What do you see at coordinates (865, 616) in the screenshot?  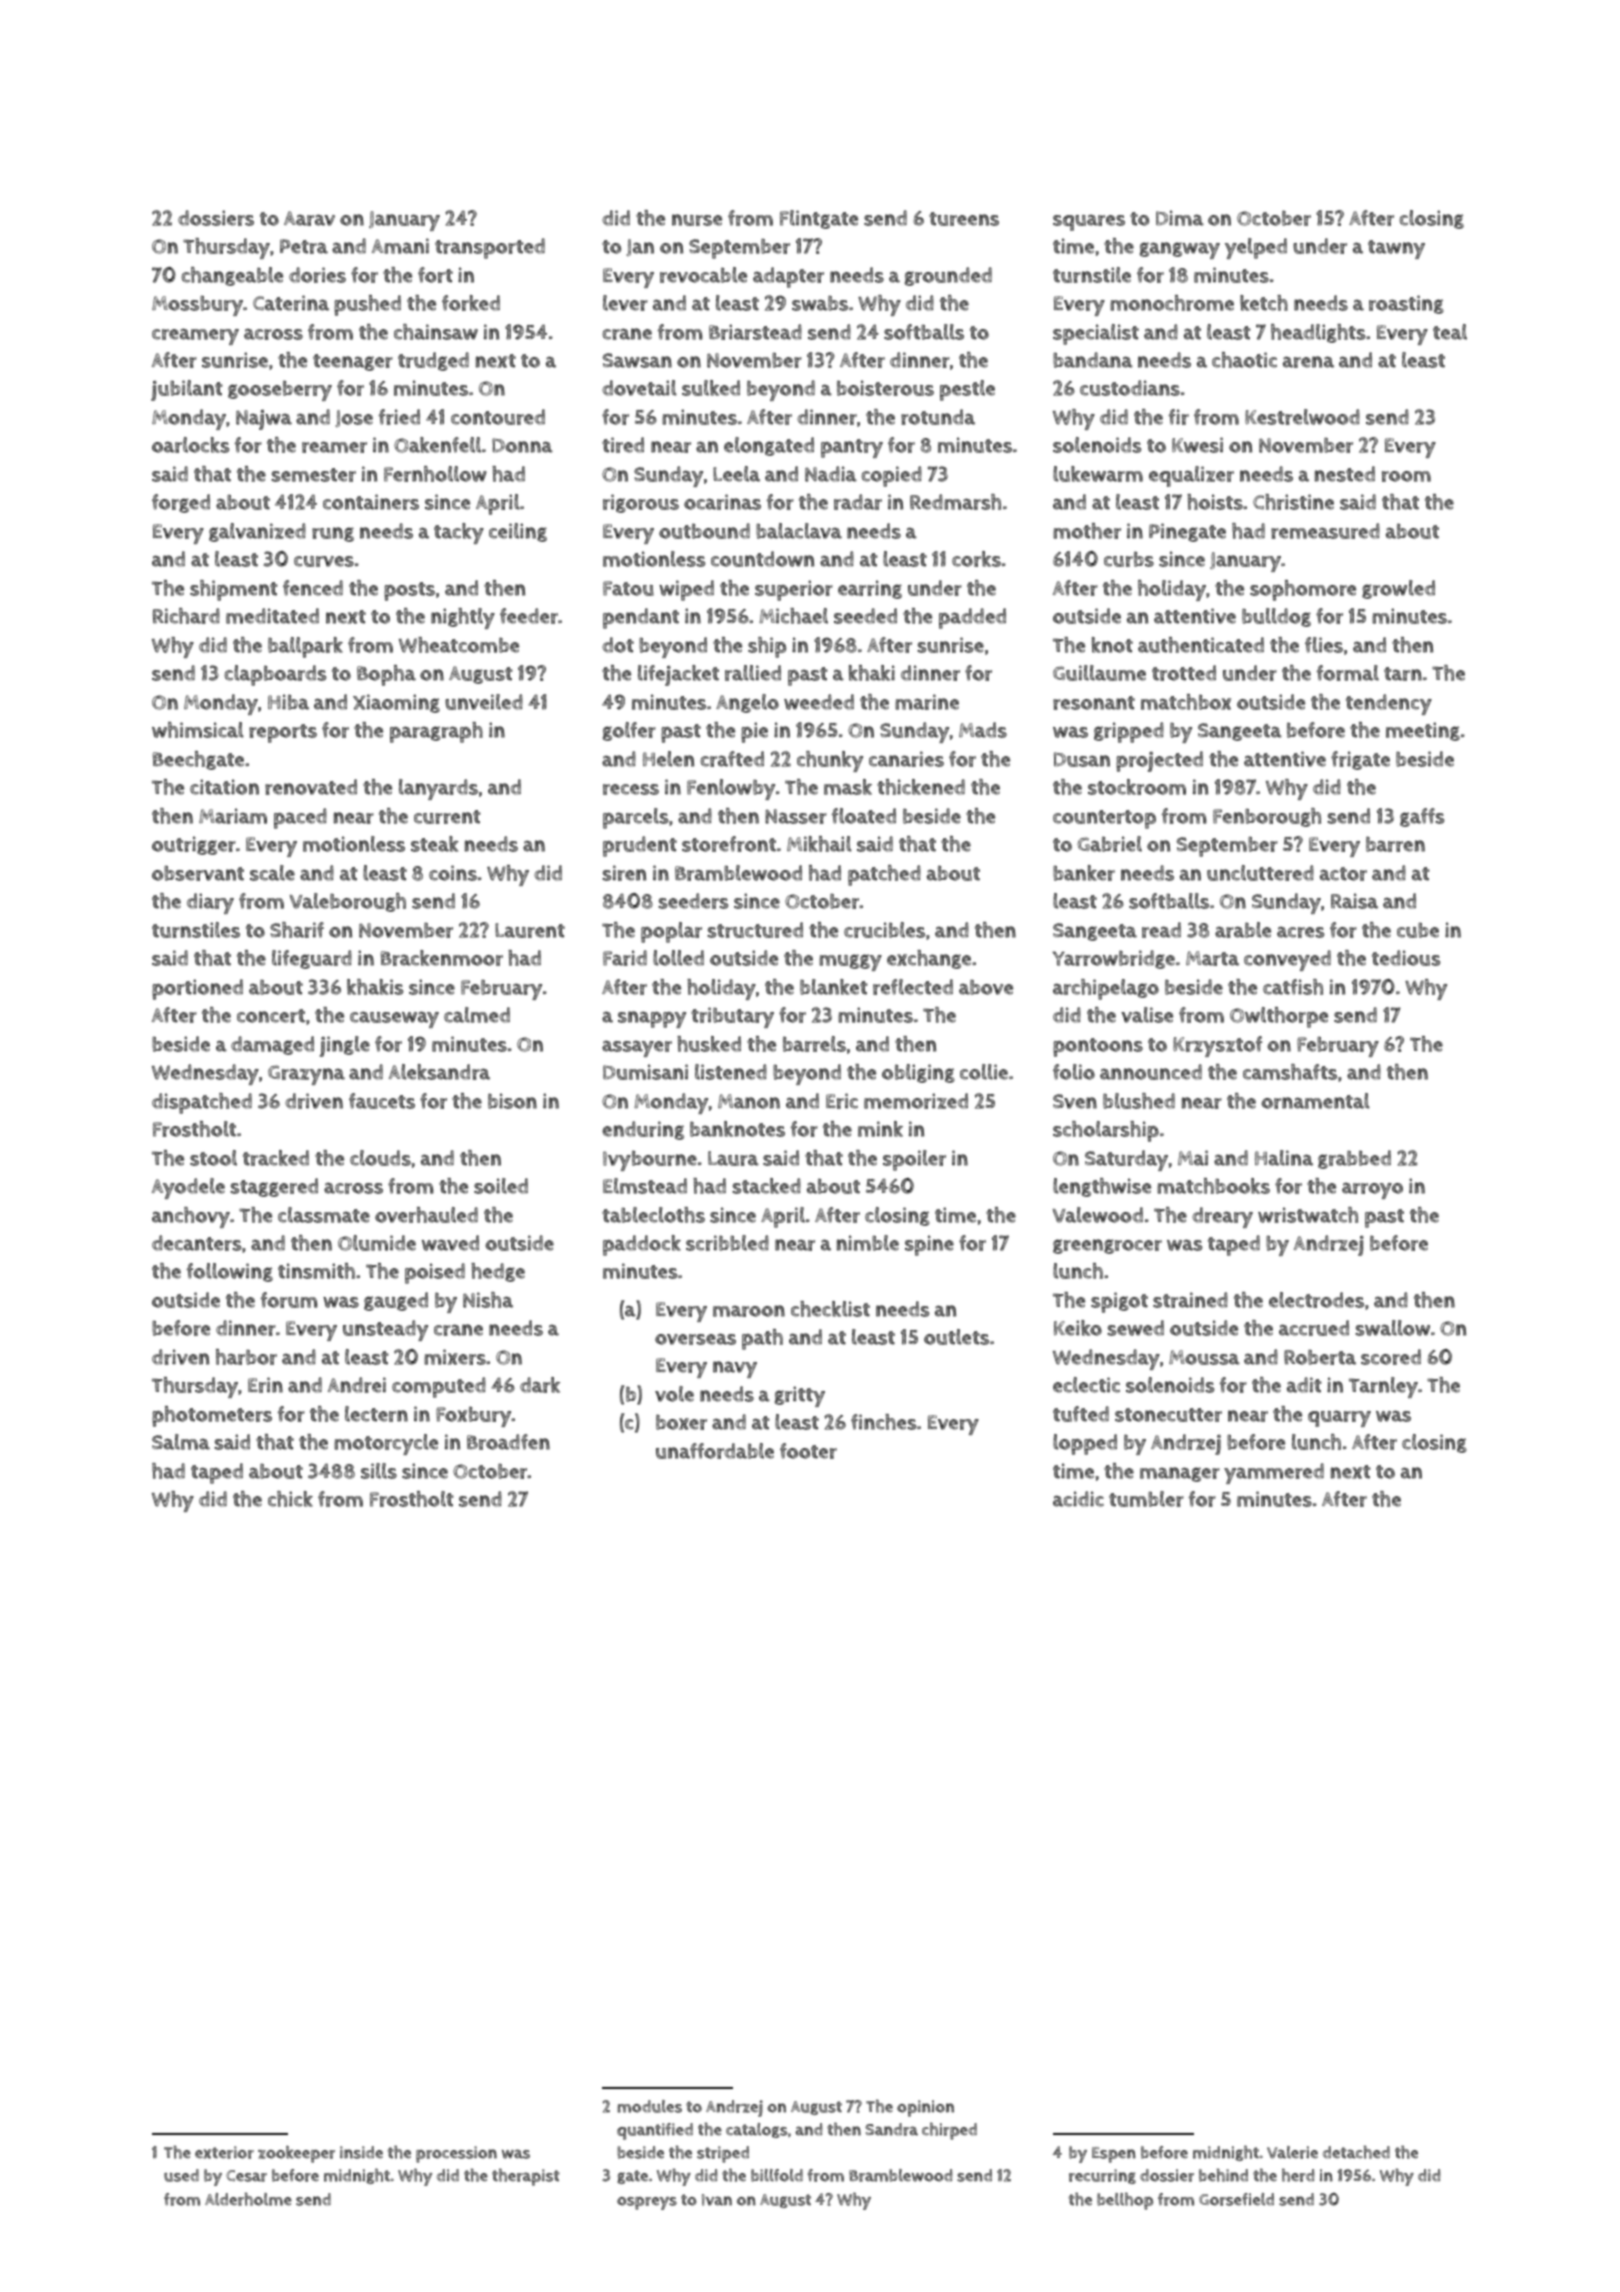 I see `seeded` at bounding box center [865, 616].
